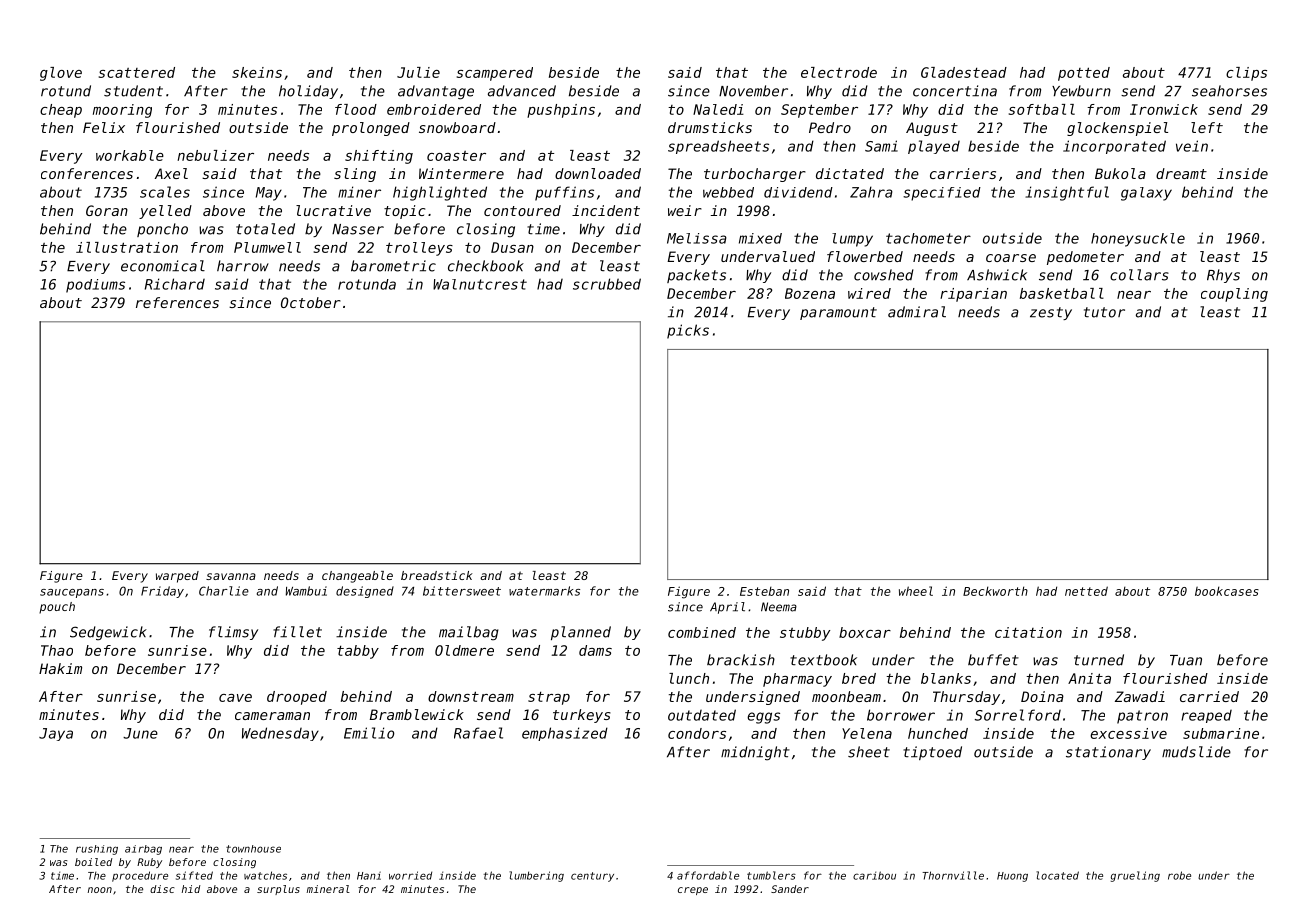 This screenshot has width=1308, height=924. Describe the element at coordinates (598, 173) in the screenshot. I see `downloaded` at that location.
